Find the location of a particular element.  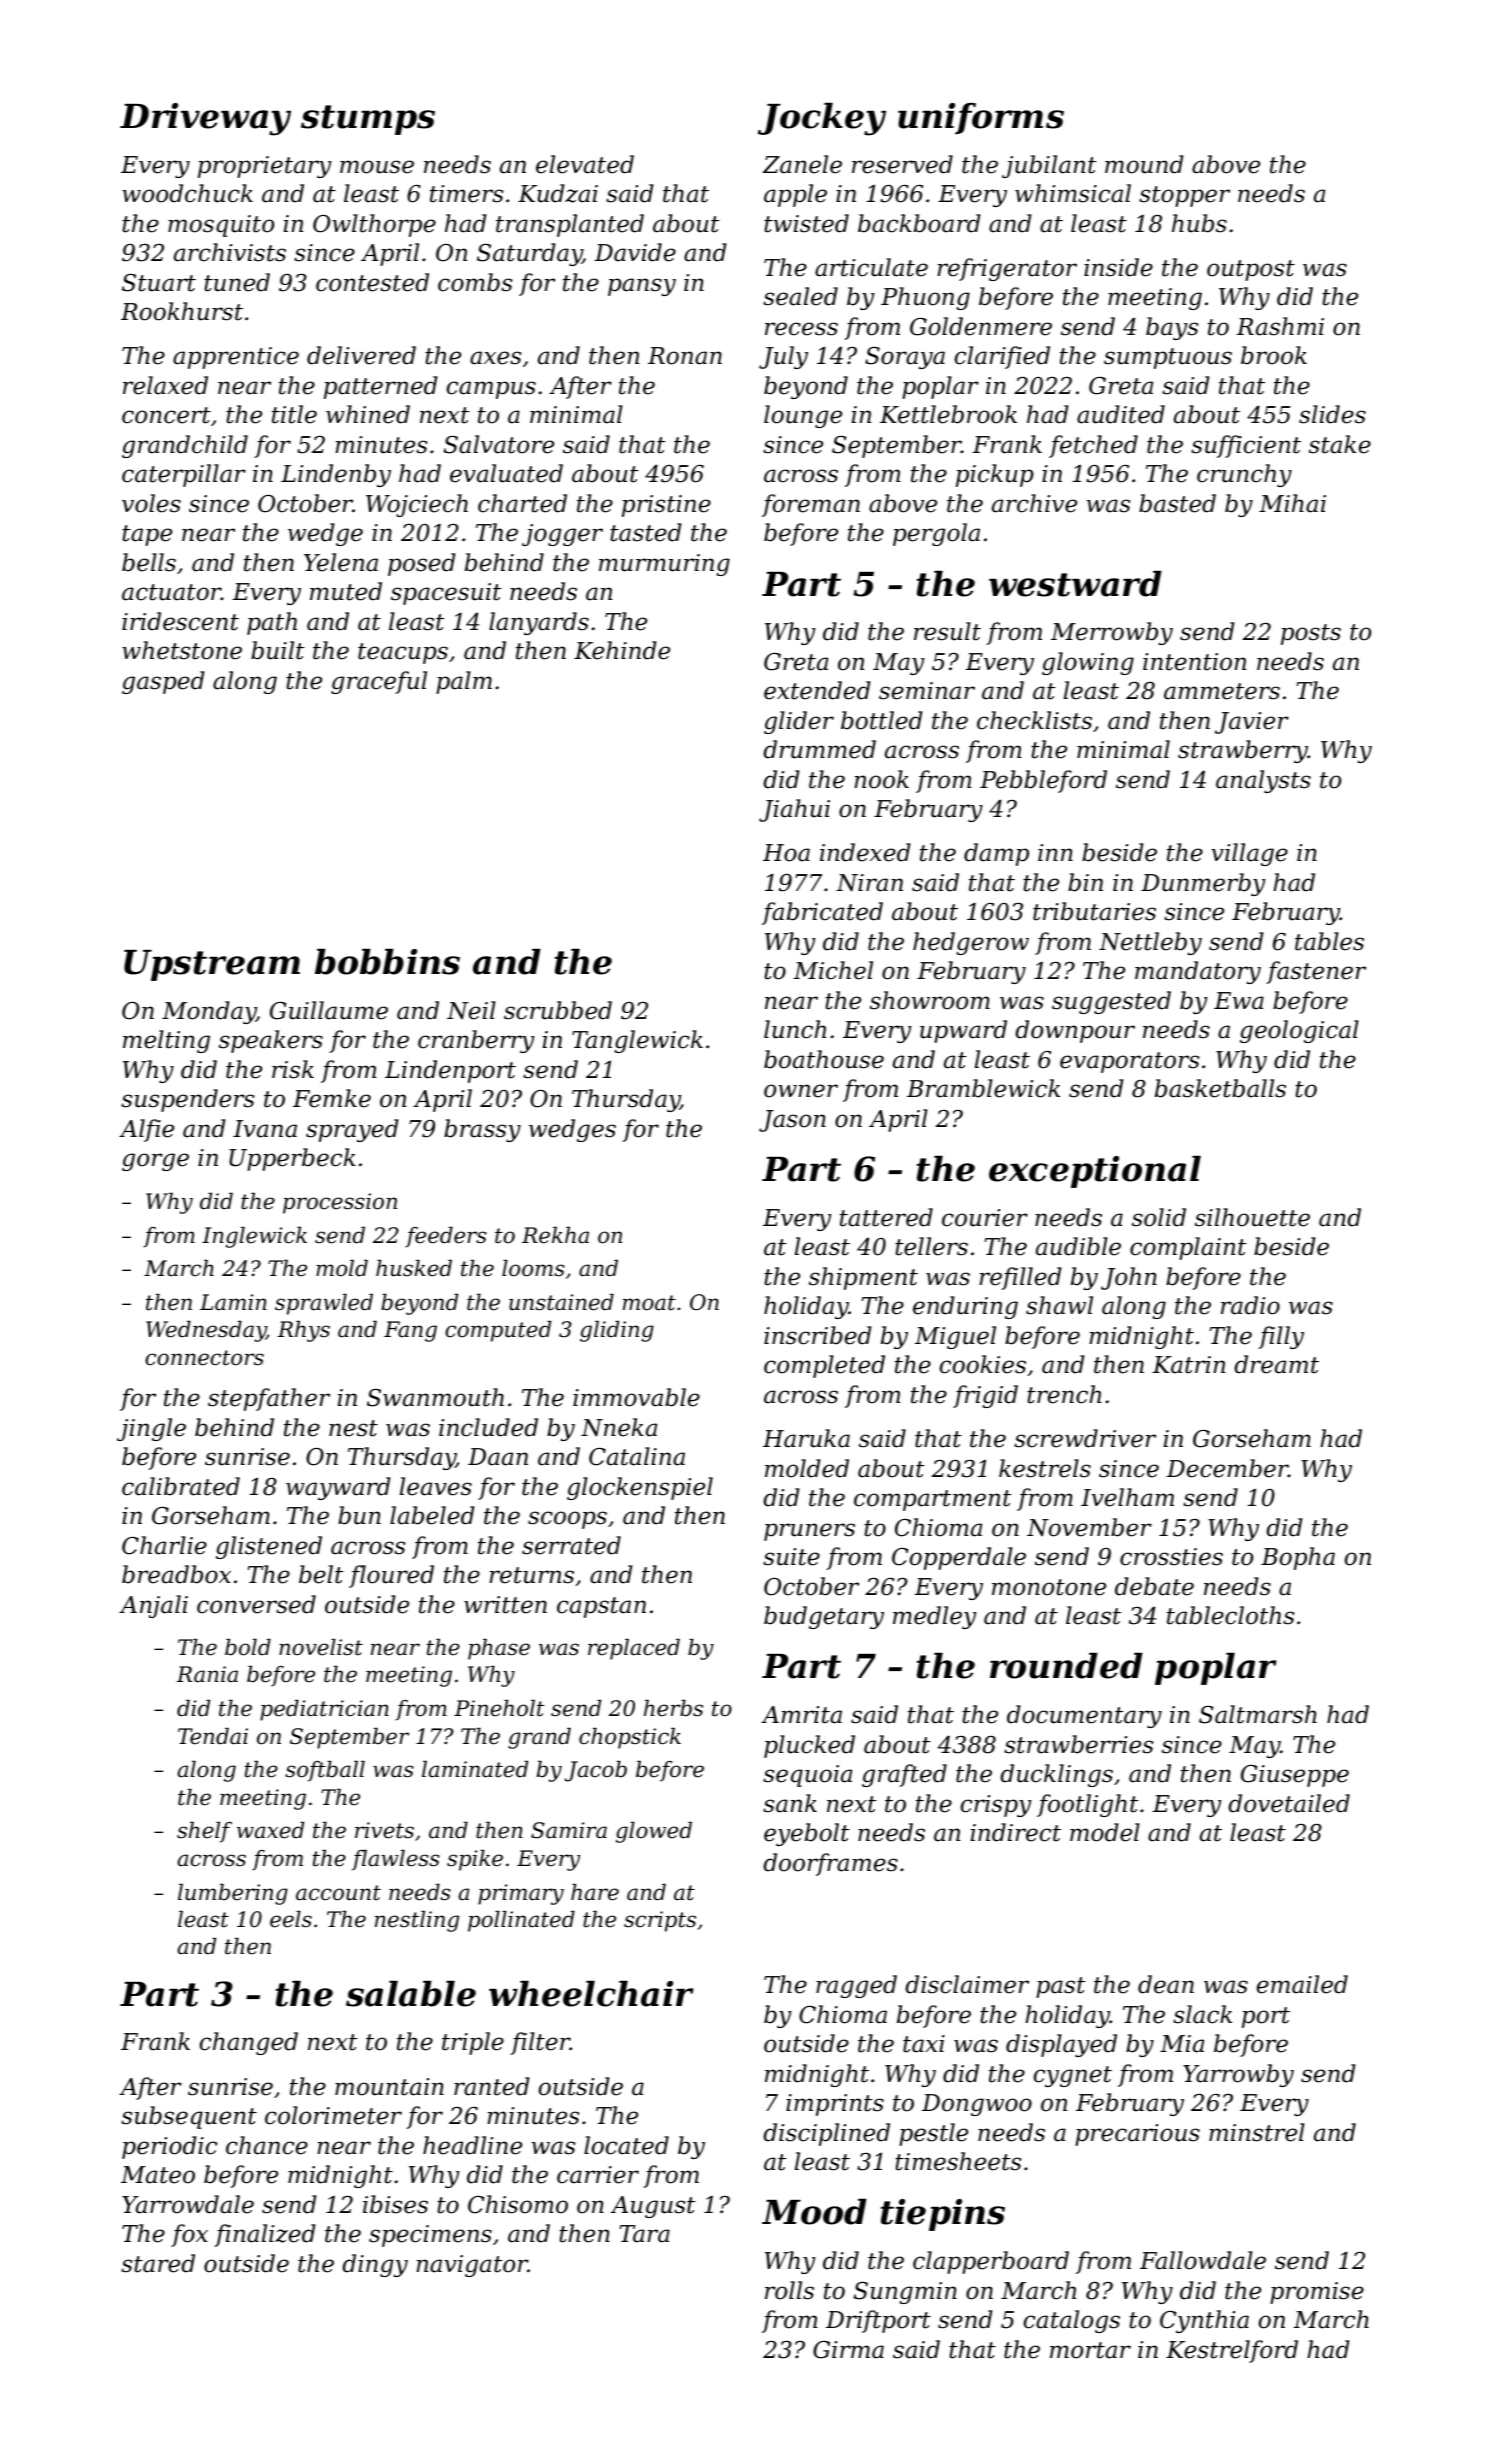

suite is located at coordinates (791, 1557).
